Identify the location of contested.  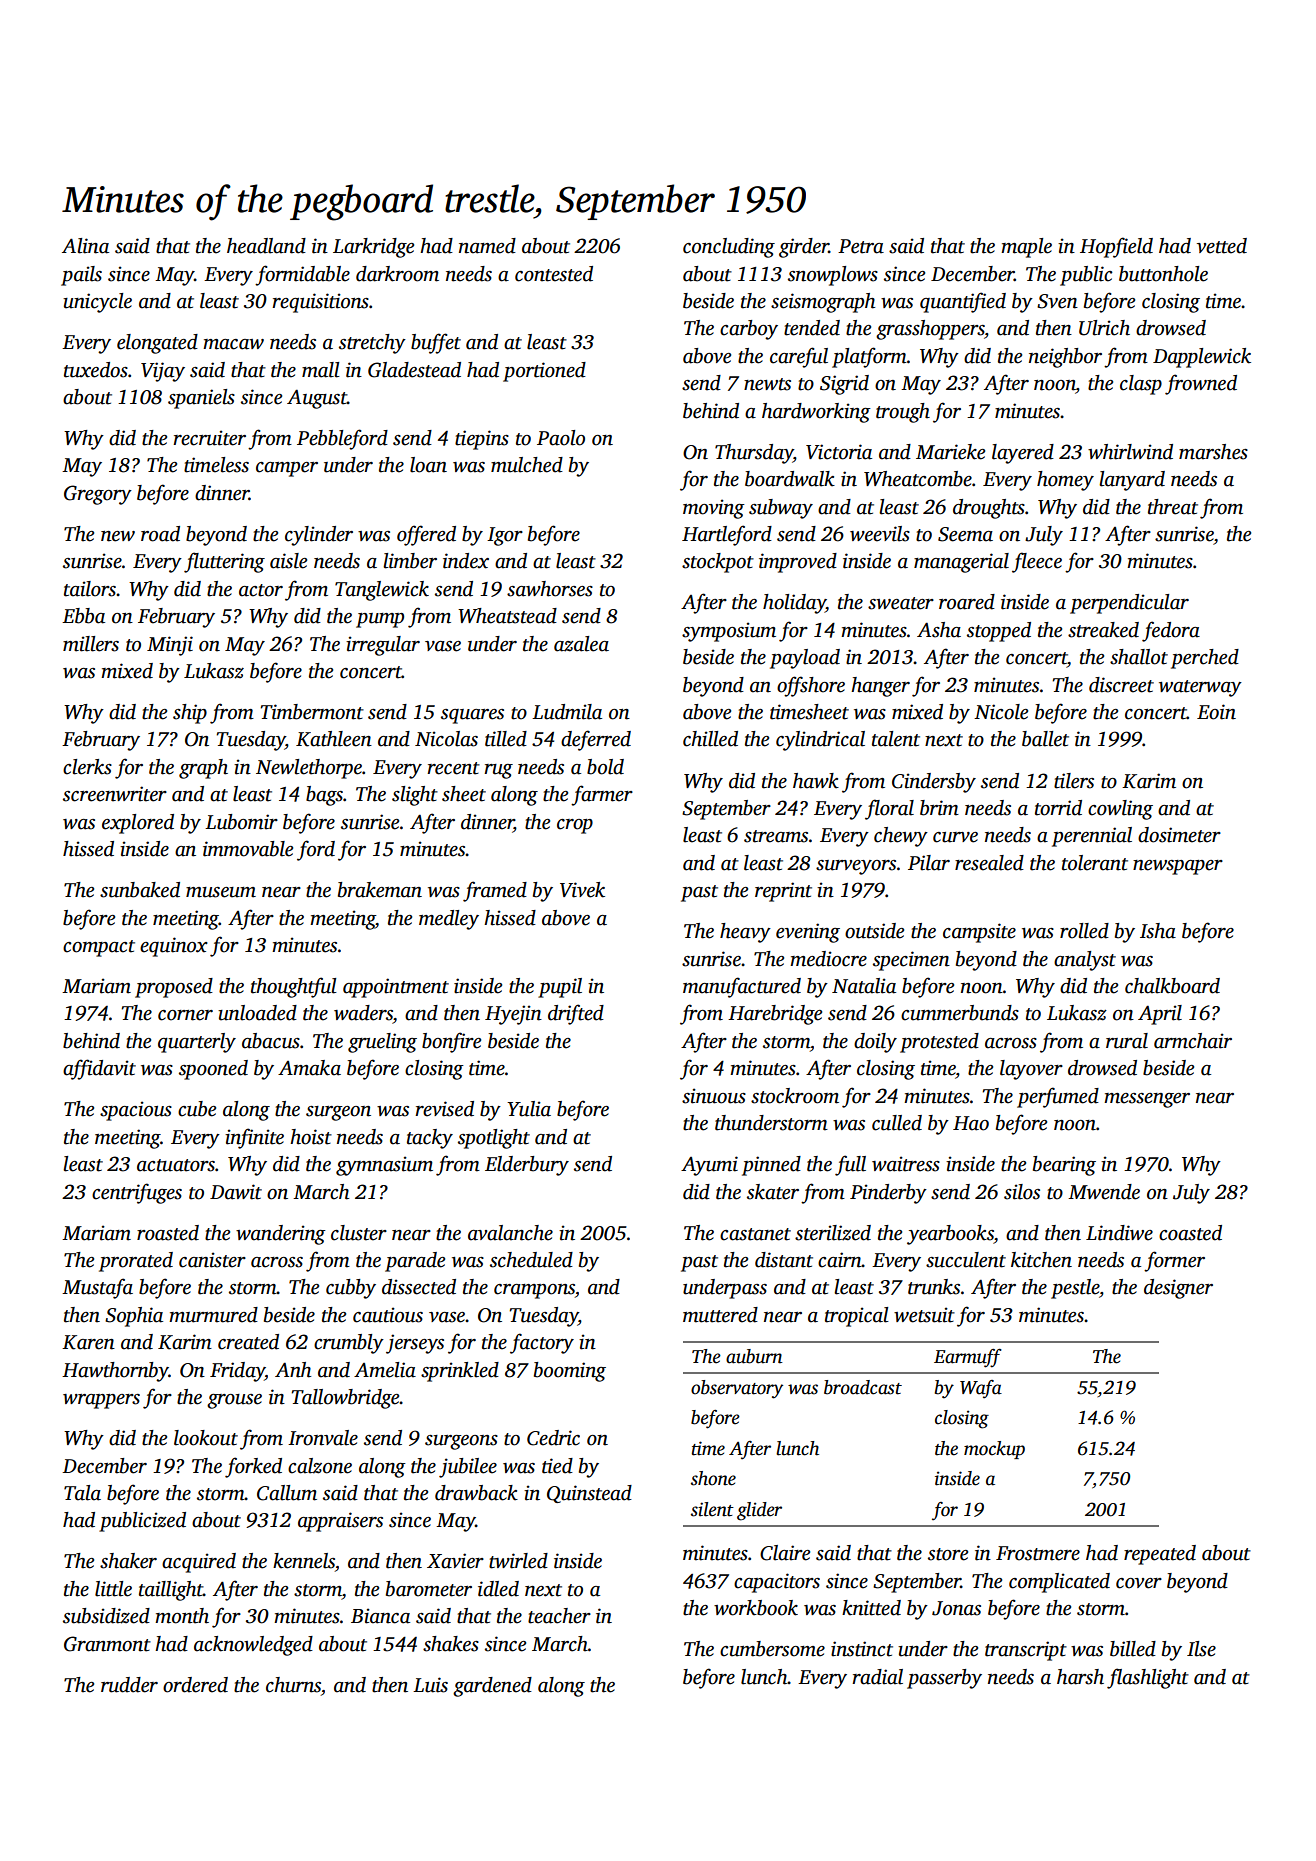
(554, 274).
